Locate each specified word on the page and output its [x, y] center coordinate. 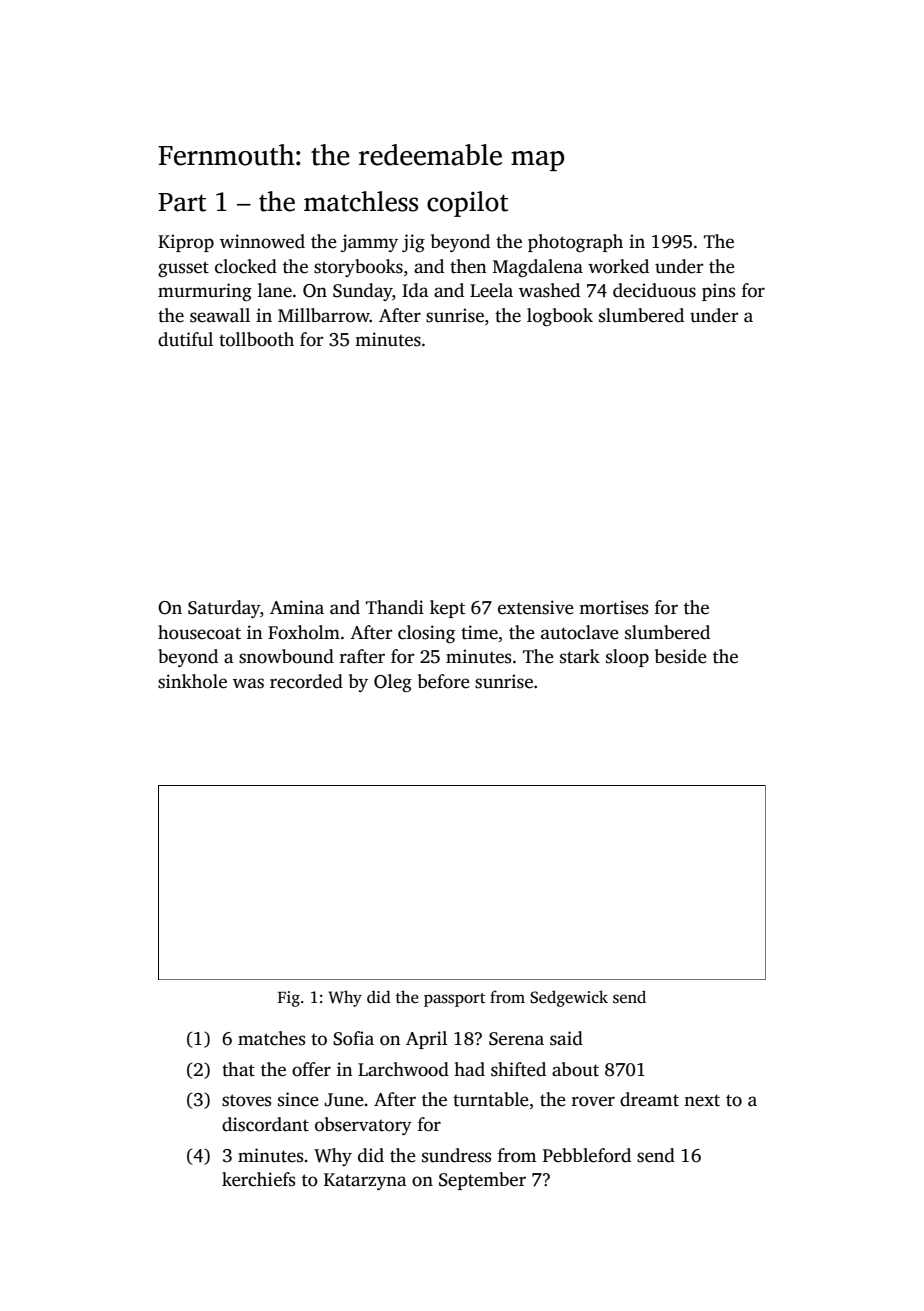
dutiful [185, 339]
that [238, 1069]
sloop [627, 658]
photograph [575, 243]
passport [454, 1000]
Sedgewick [569, 998]
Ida [415, 290]
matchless [361, 201]
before [444, 681]
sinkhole [192, 681]
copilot [467, 204]
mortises [613, 607]
